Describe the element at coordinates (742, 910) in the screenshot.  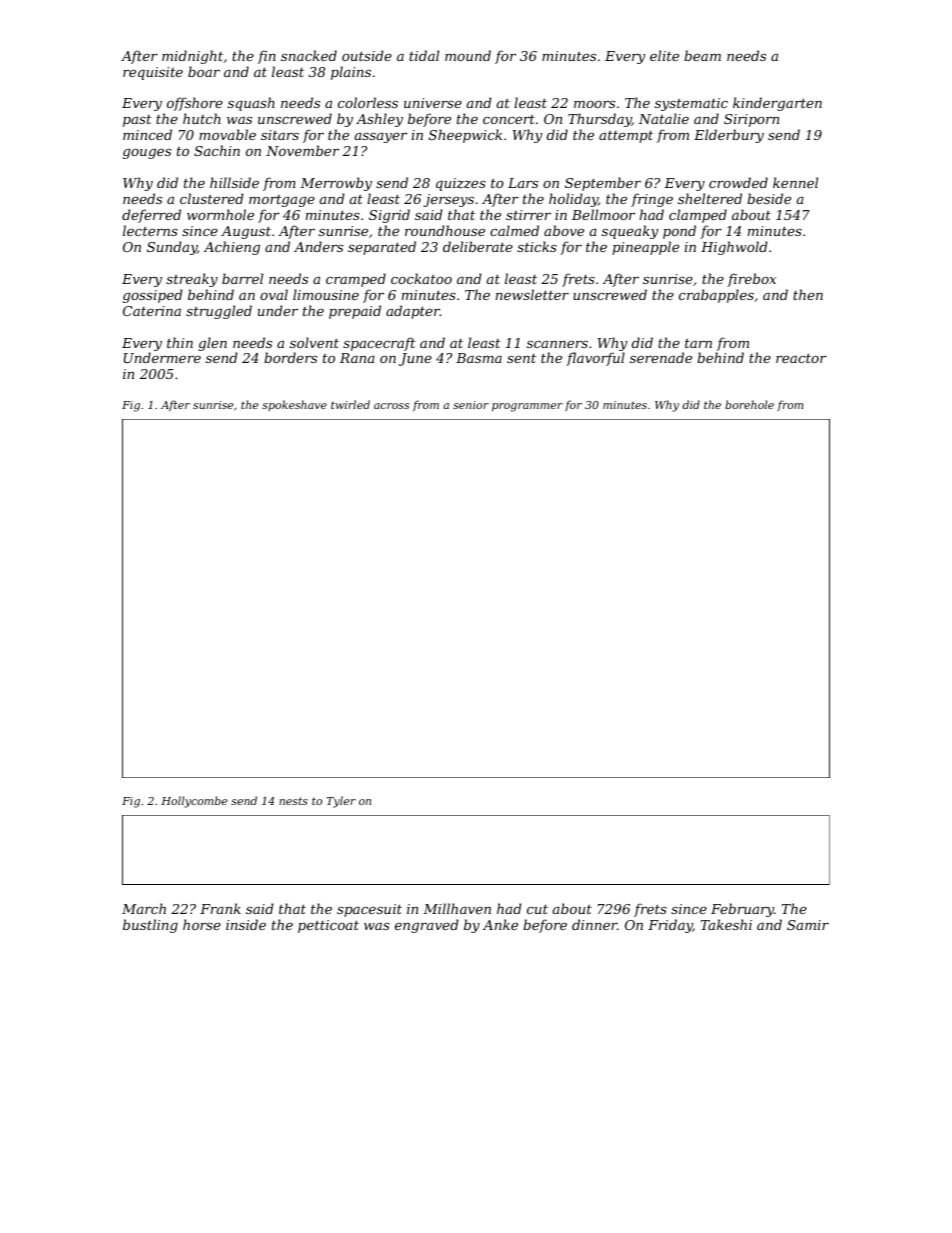
I see `February` at that location.
